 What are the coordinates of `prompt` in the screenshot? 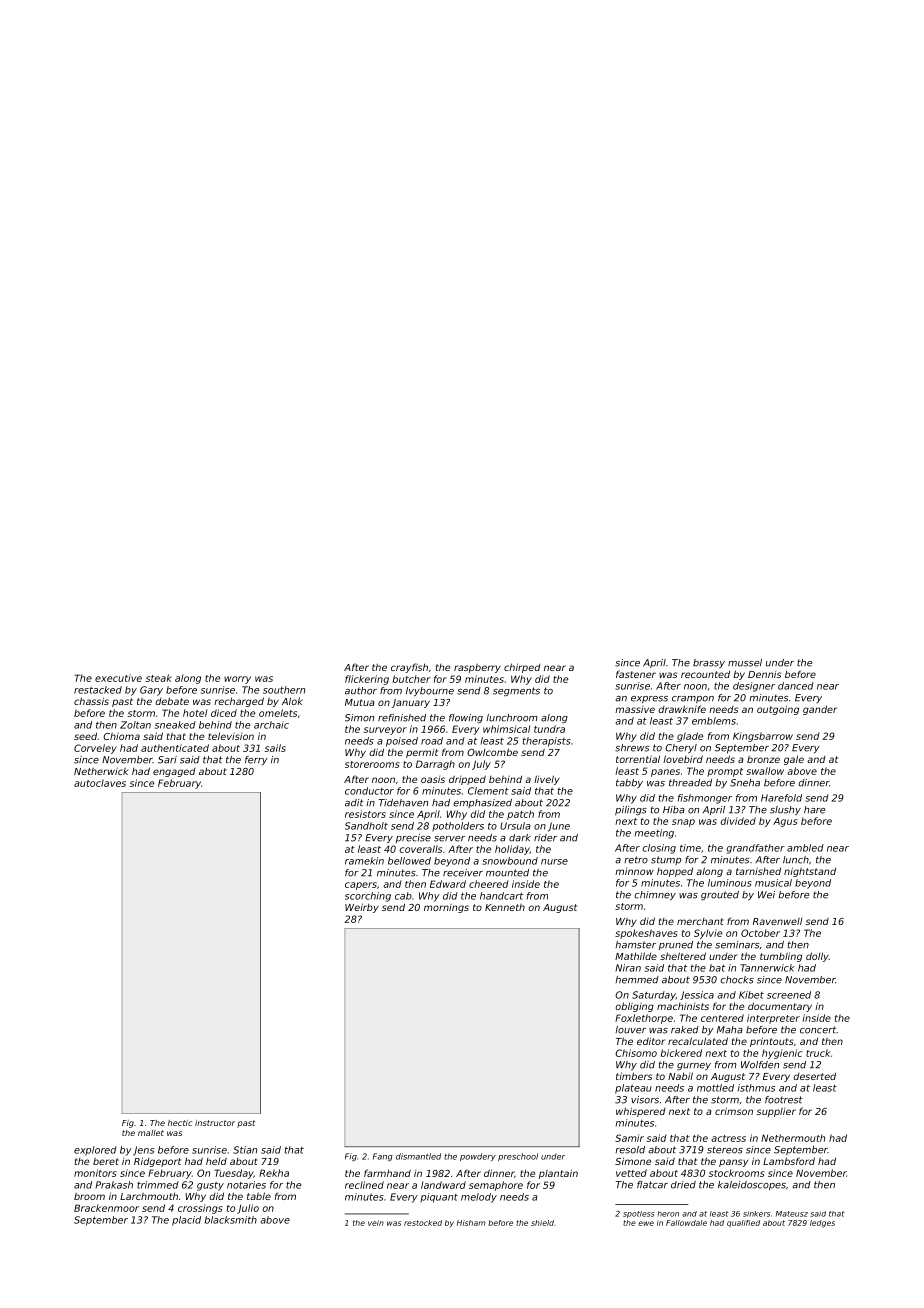 It's located at (725, 772).
